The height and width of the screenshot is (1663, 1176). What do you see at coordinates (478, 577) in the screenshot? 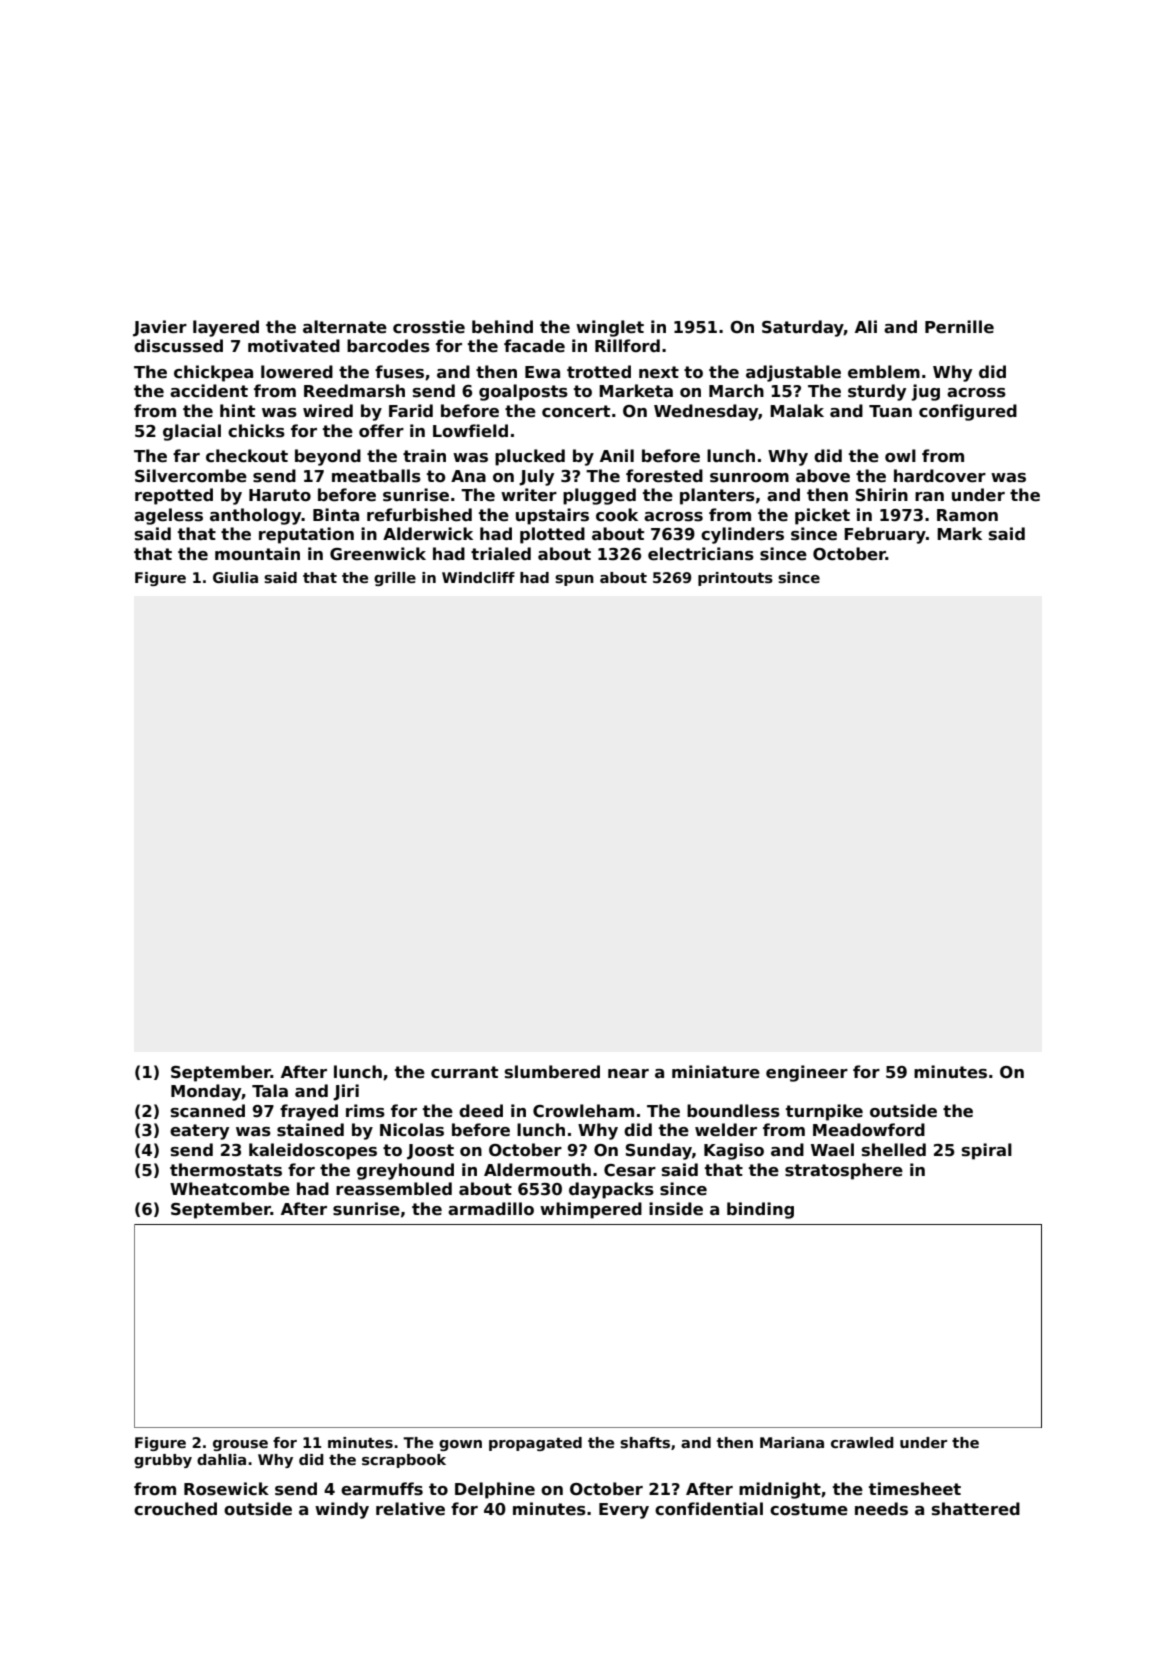
I see `Windcliff` at bounding box center [478, 577].
